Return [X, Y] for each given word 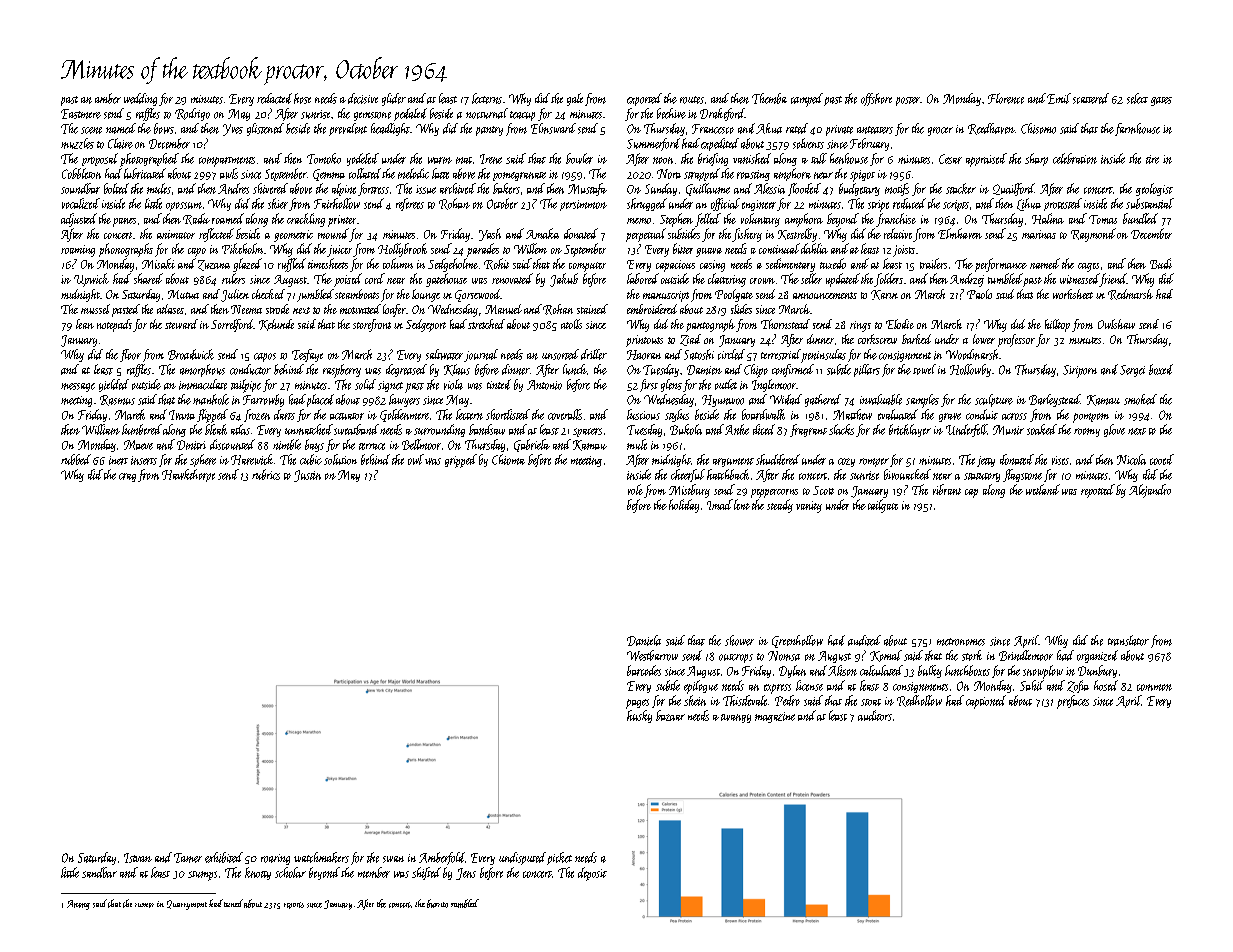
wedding [140, 99]
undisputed [522, 858]
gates [1161, 101]
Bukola [686, 429]
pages [637, 704]
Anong [78, 905]
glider [394, 99]
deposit [592, 874]
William [101, 429]
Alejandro [1150, 491]
